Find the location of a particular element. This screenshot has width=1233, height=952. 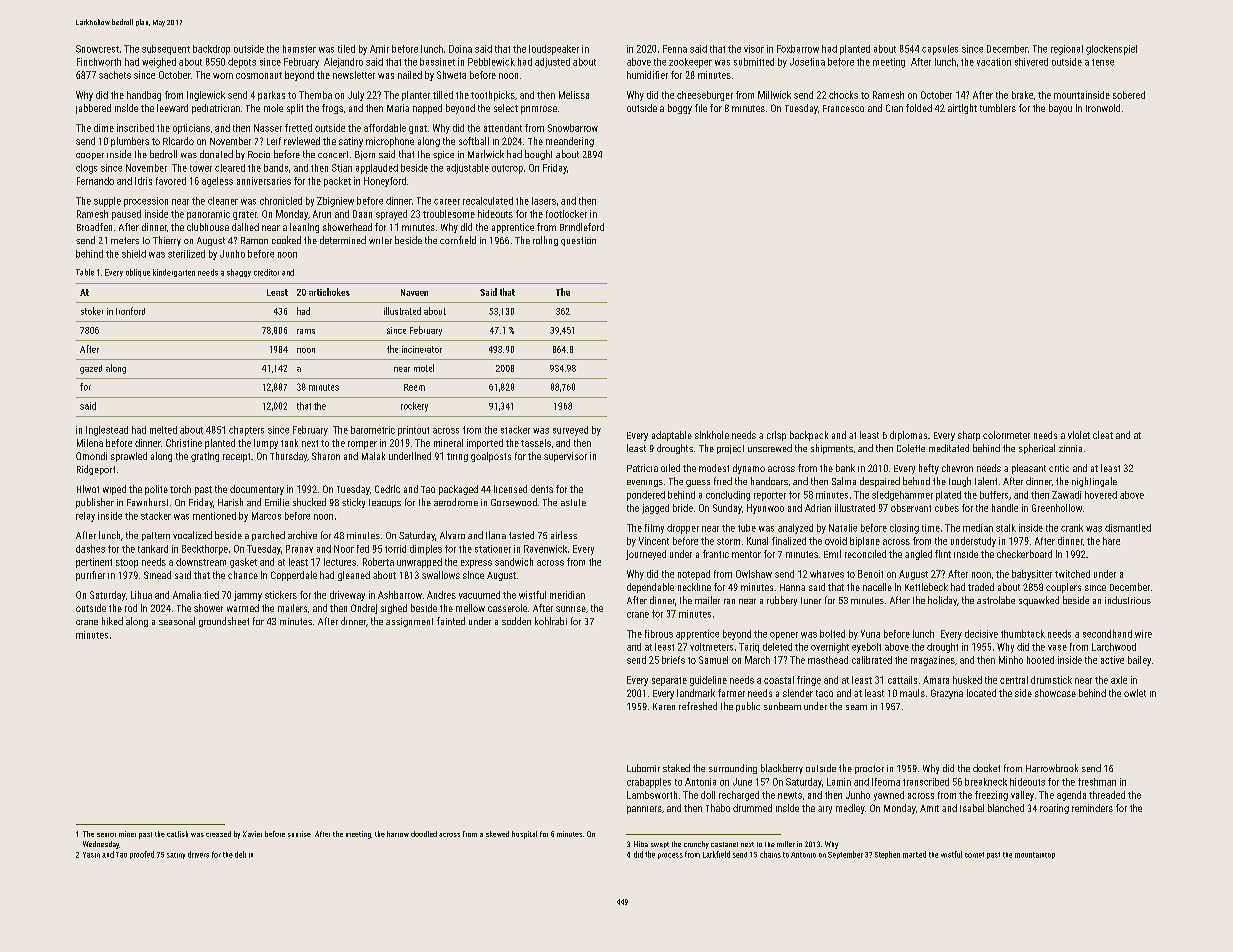

Karen is located at coordinates (664, 706).
